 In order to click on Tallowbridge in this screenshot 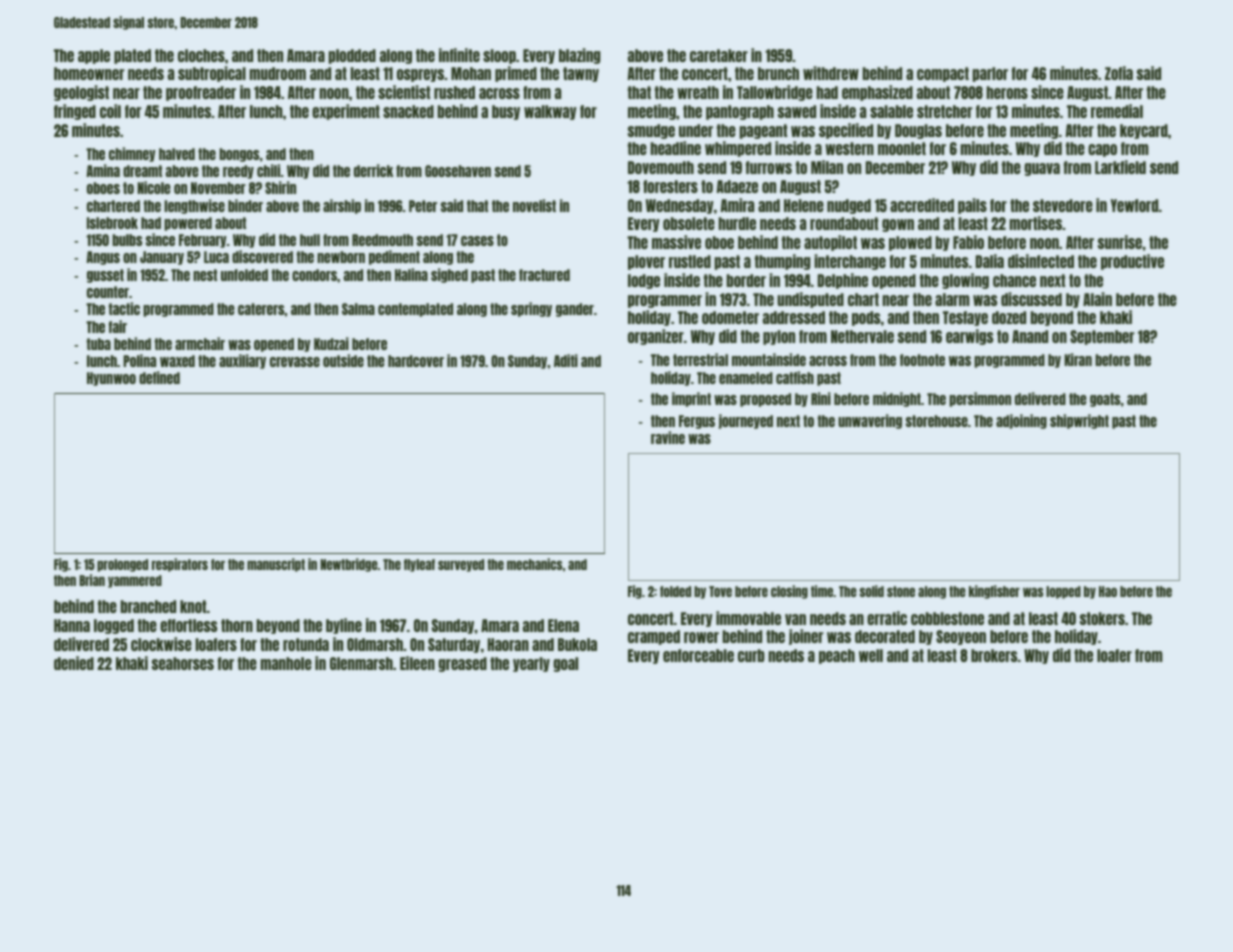, I will do `click(775, 93)`.
